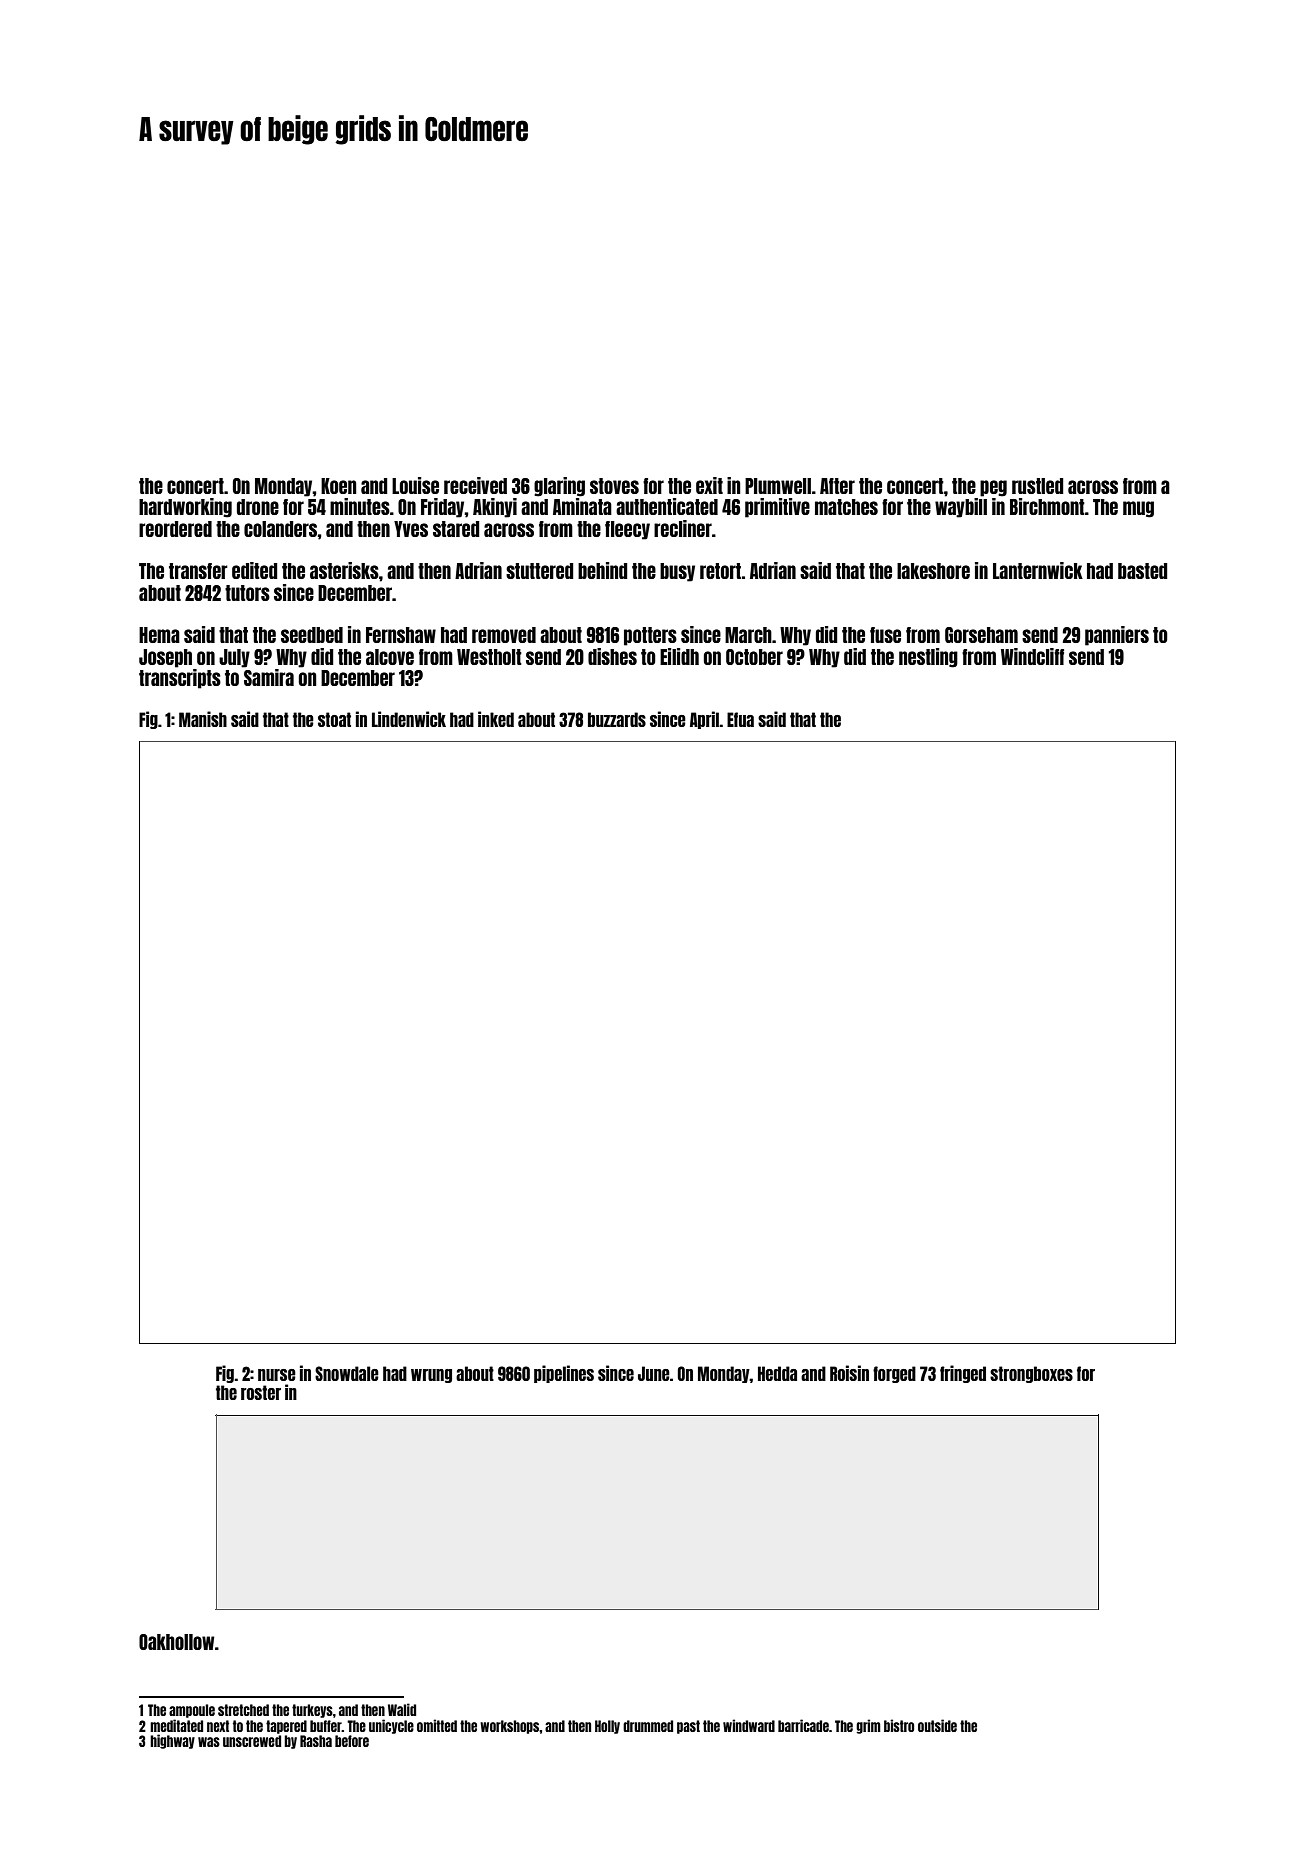 The height and width of the document is (1860, 1315). Describe the element at coordinates (778, 486) in the document. I see `Plumwell` at that location.
